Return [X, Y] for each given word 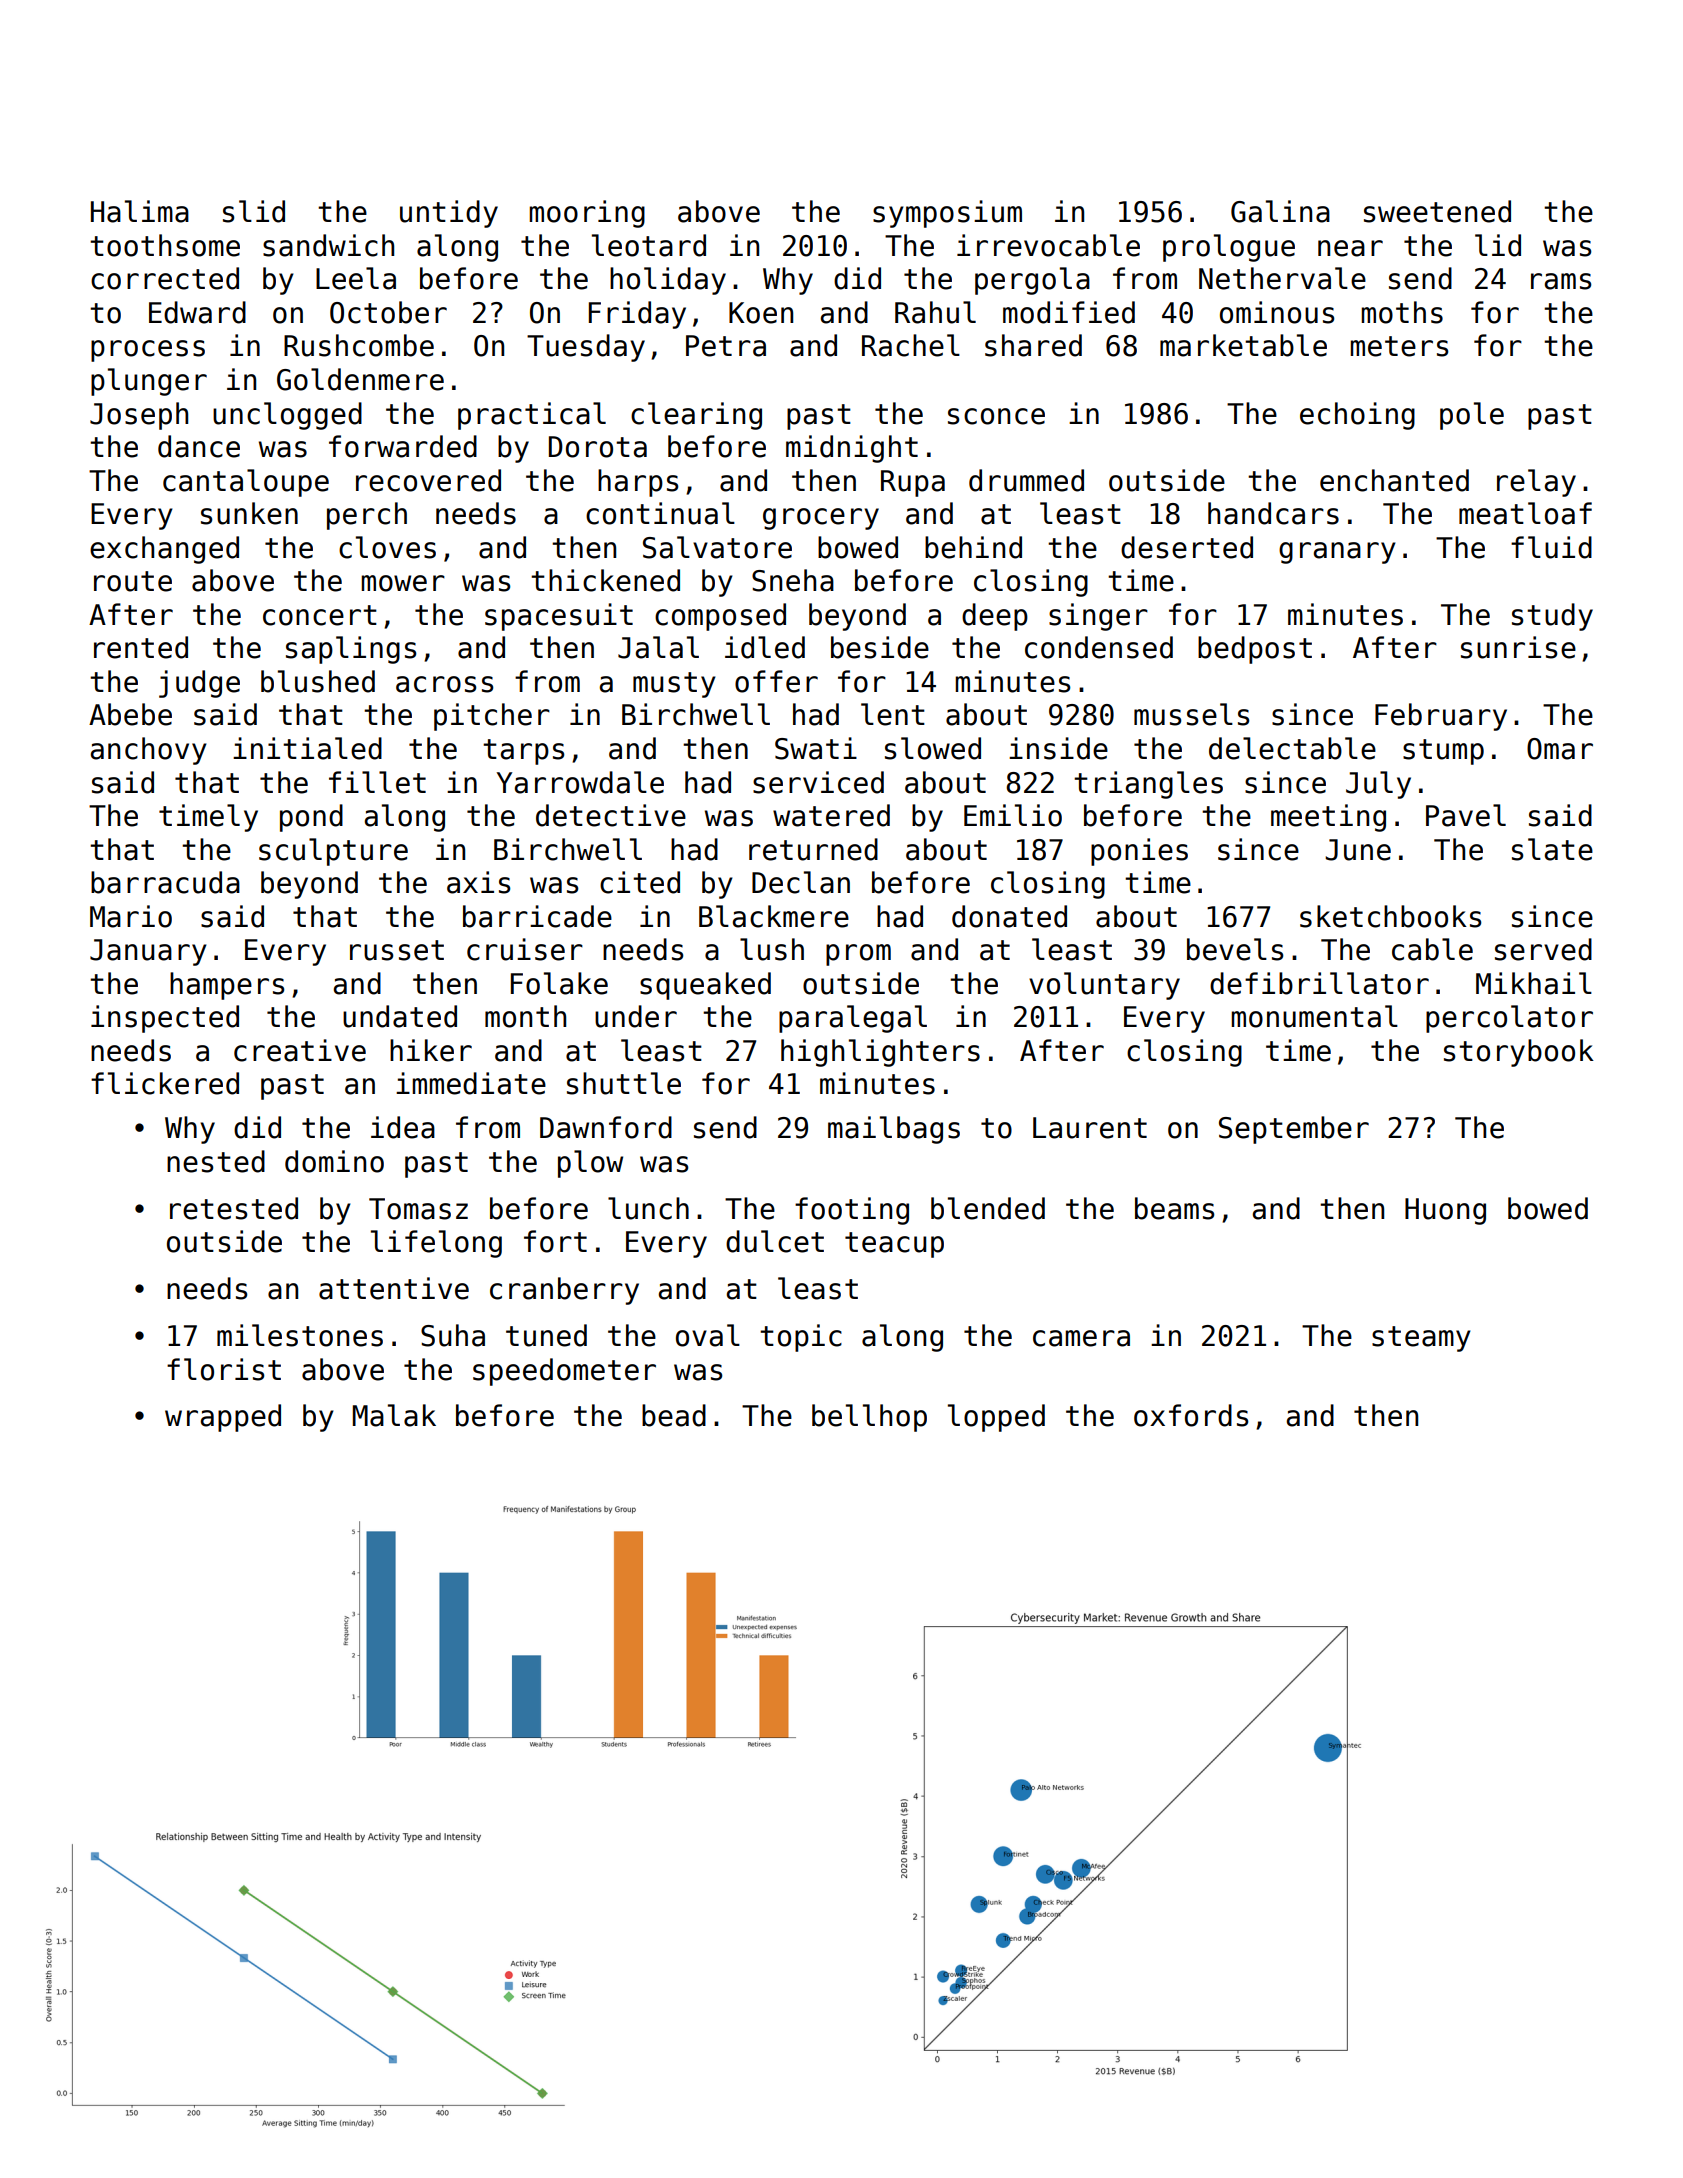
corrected [165, 278]
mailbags [894, 1130]
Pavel [1466, 815]
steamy [1421, 1339]
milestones [300, 1335]
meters [1399, 346]
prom [858, 955]
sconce [996, 416]
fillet [377, 782]
